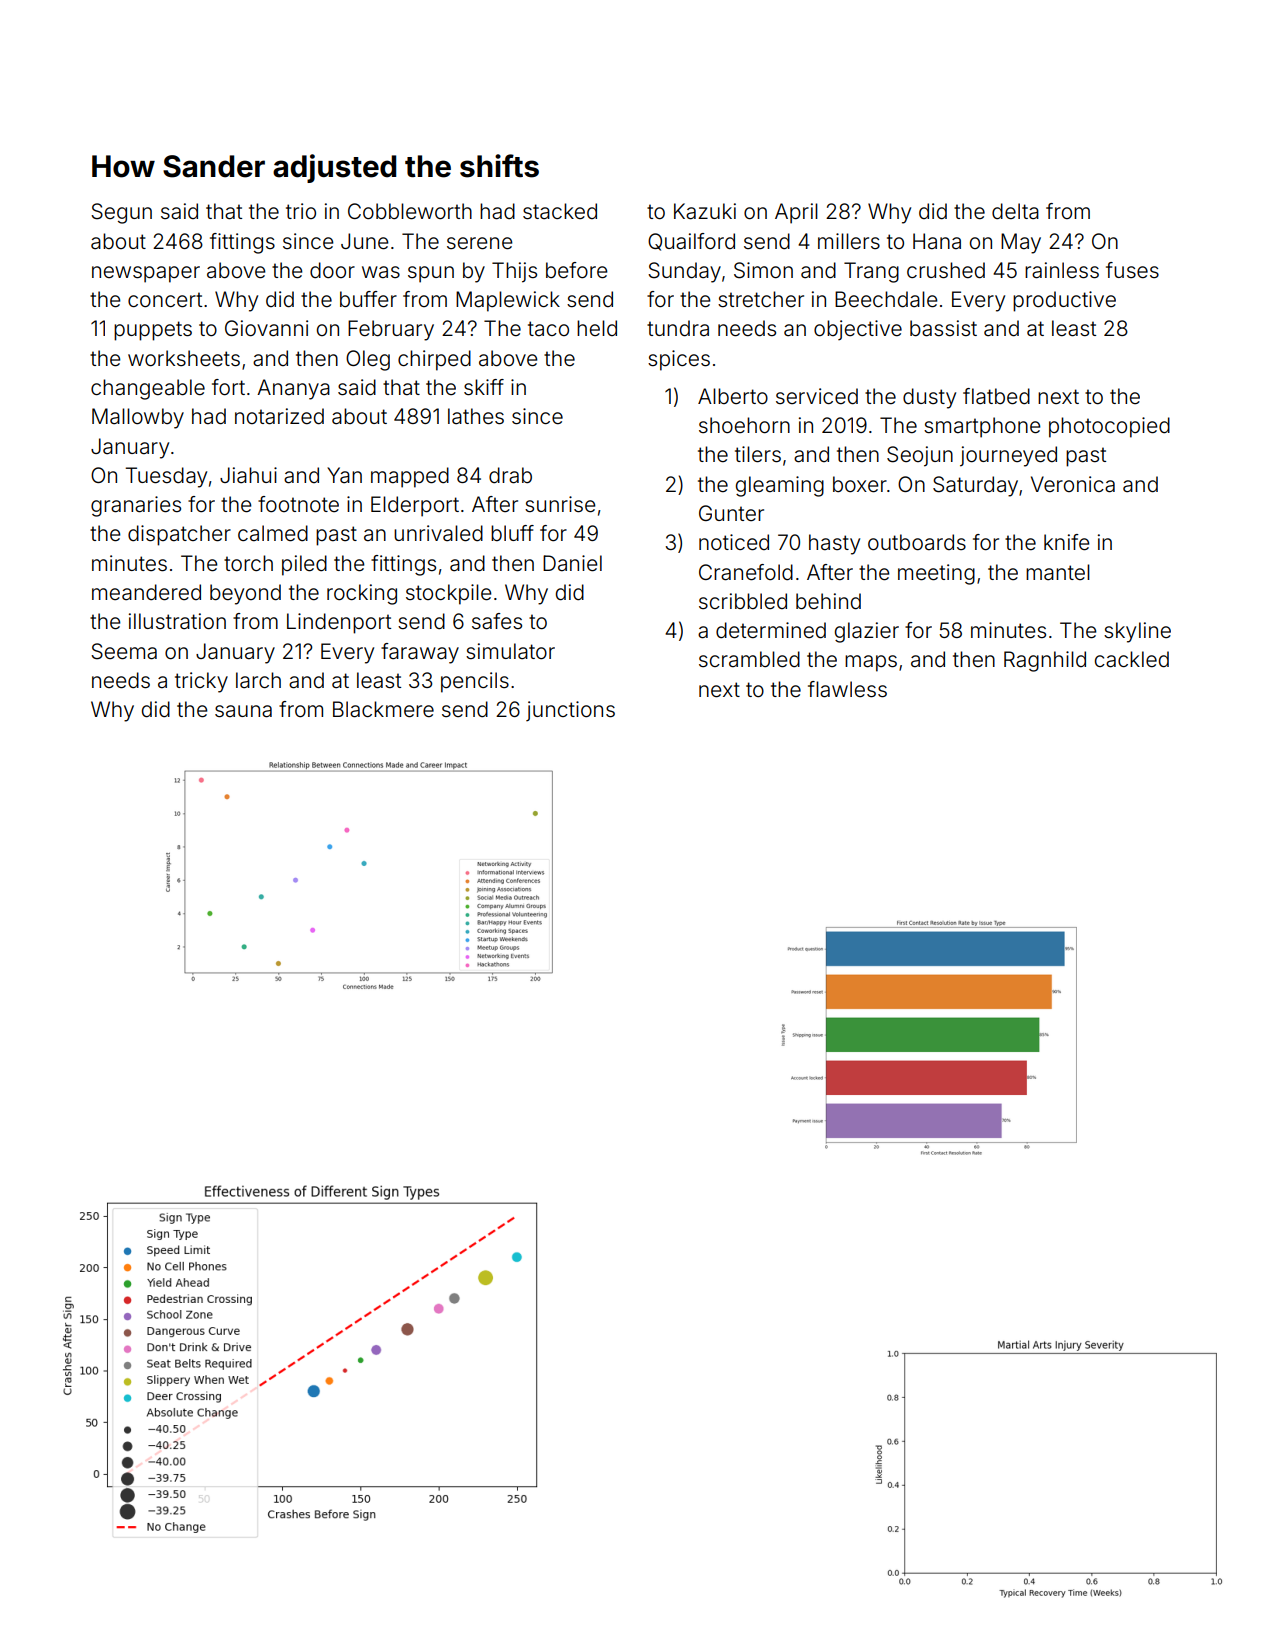 This screenshot has width=1267, height=1640. Describe the element at coordinates (679, 360) in the screenshot. I see `spices` at that location.
